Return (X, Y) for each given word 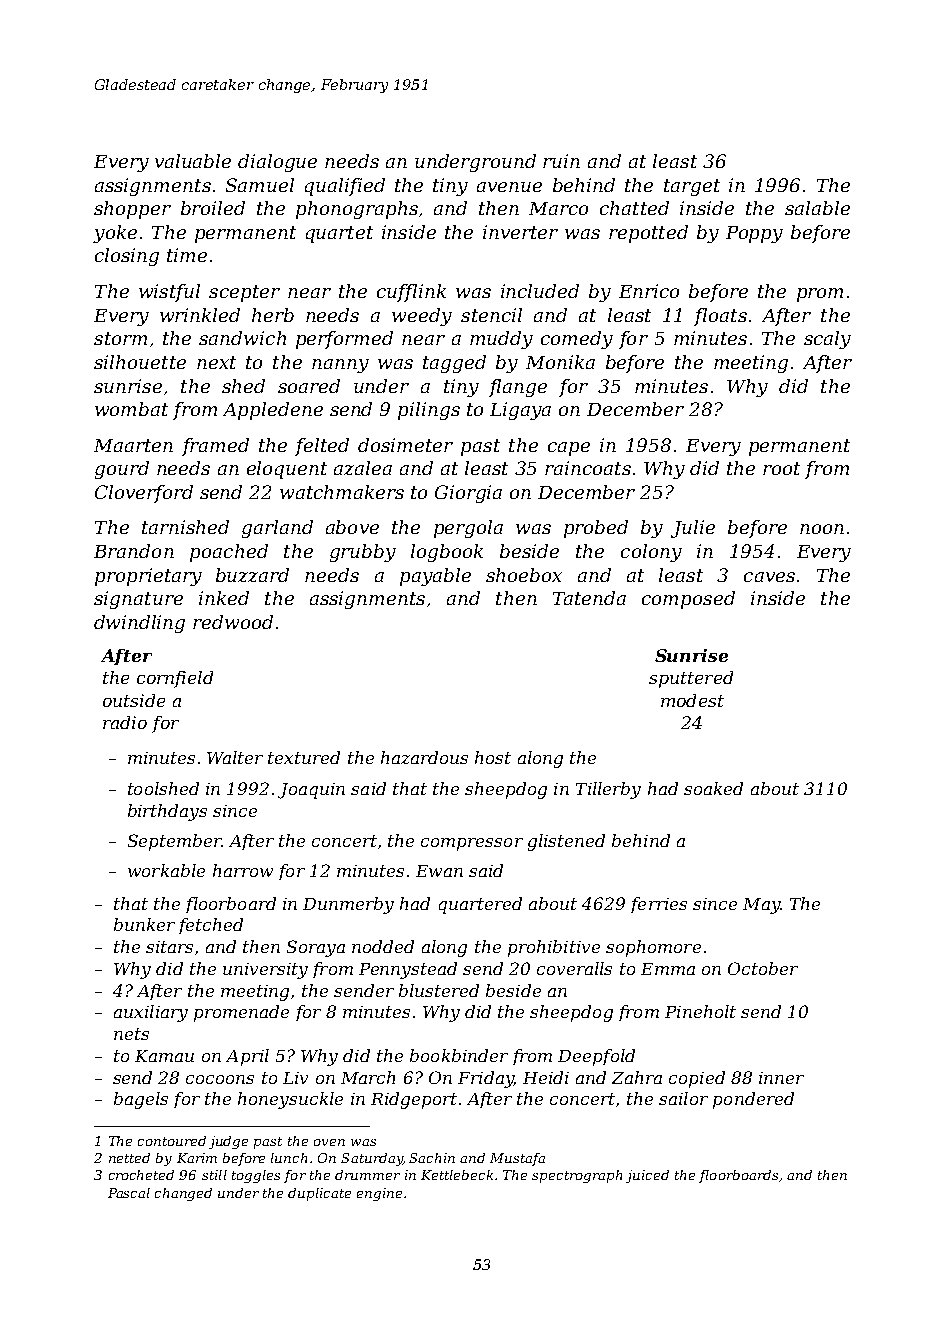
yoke (115, 234)
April (247, 1057)
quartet (339, 234)
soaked (713, 788)
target (692, 187)
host (493, 757)
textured (304, 757)
